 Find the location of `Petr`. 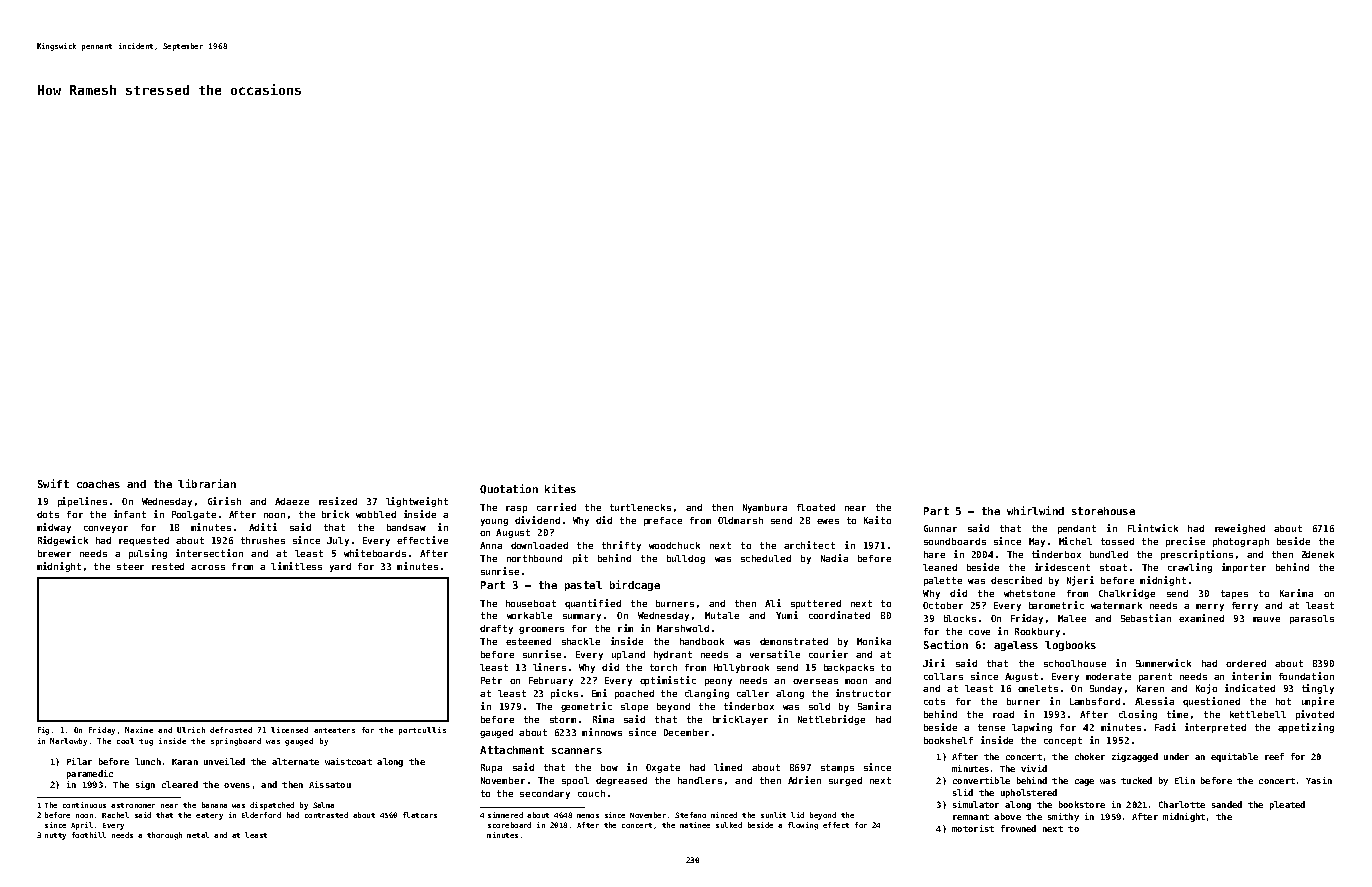

Petr is located at coordinates (491, 680).
